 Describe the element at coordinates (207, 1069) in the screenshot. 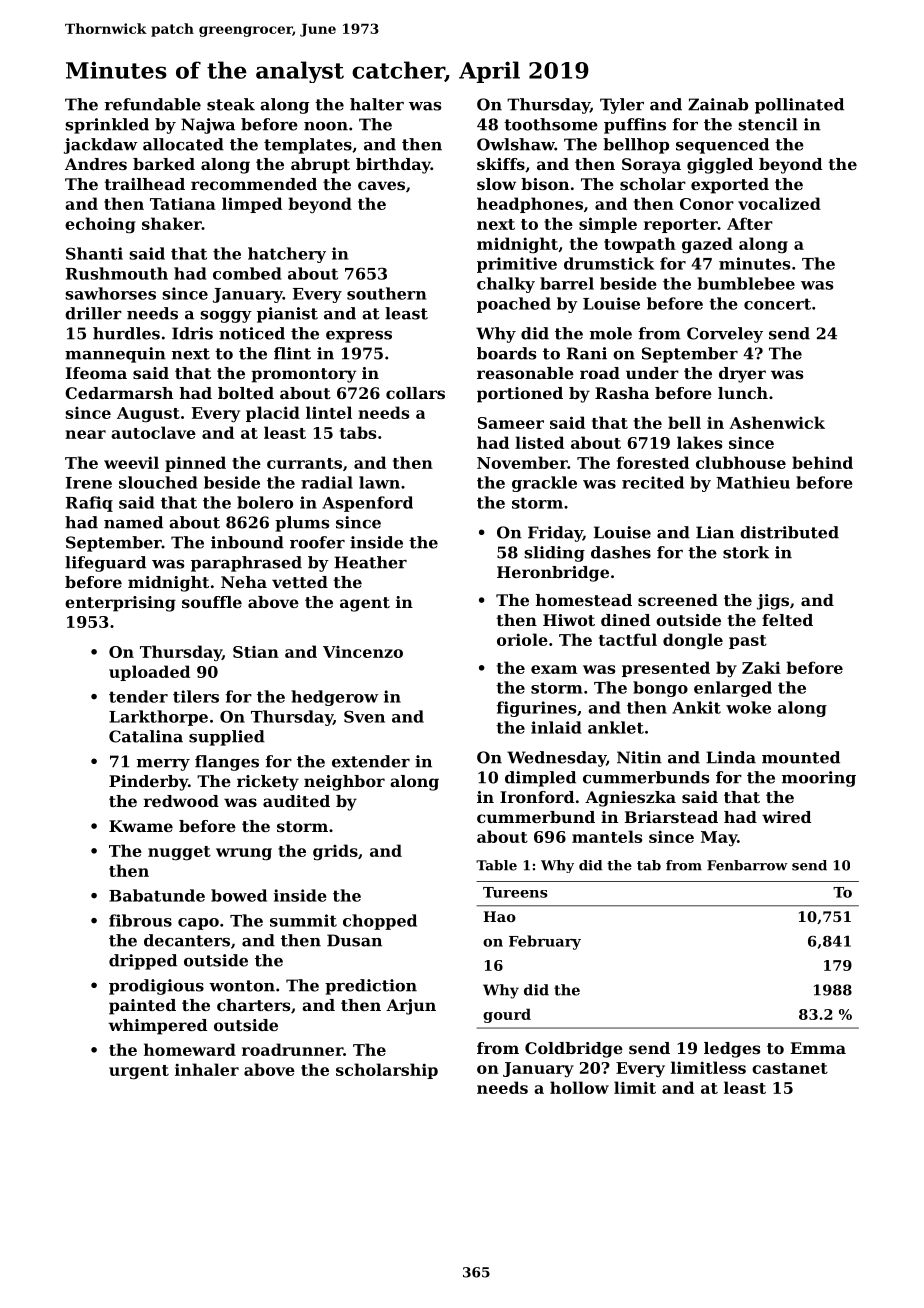

I see `inhaler` at that location.
